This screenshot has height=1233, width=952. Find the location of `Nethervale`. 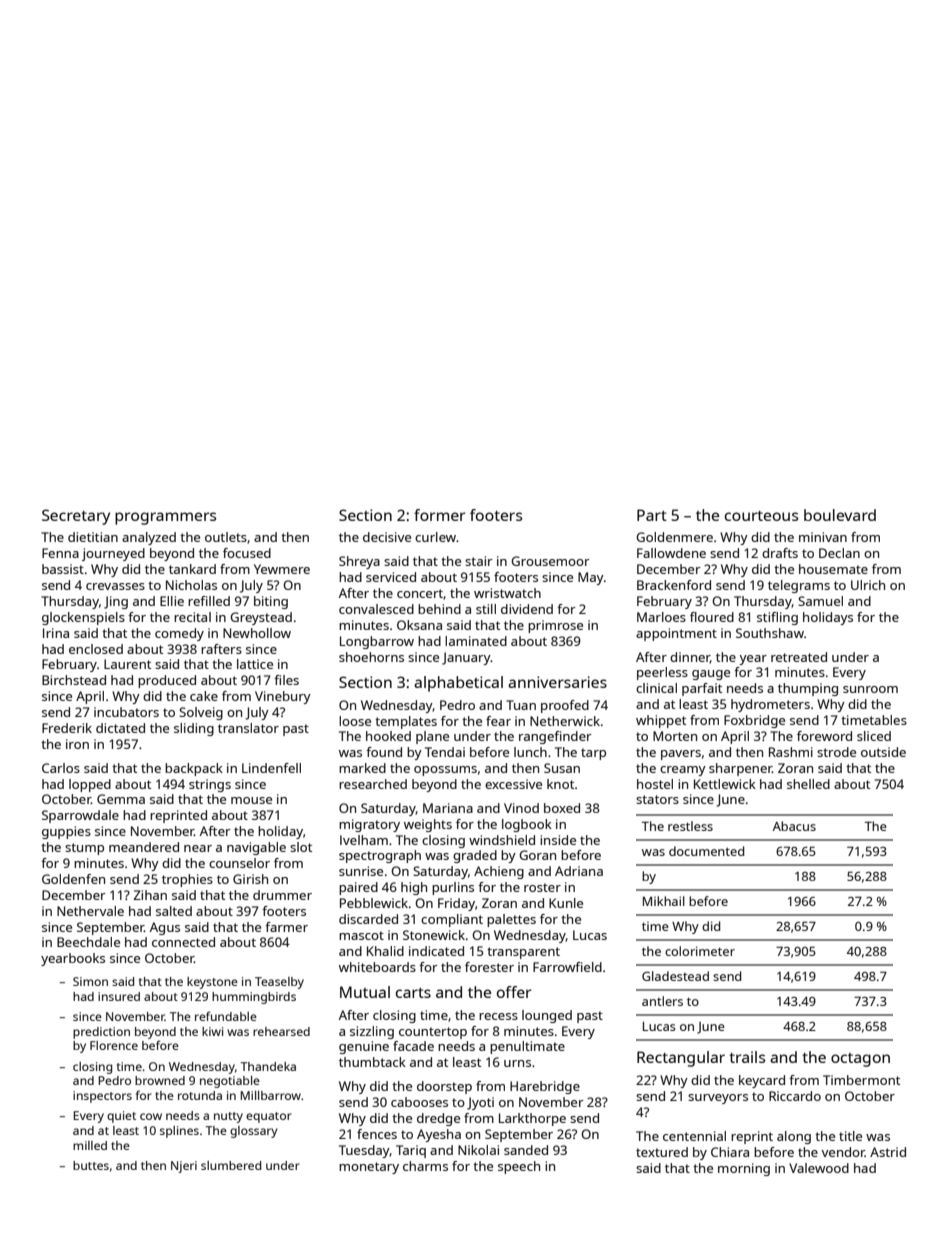

Nethervale is located at coordinates (90, 911).
